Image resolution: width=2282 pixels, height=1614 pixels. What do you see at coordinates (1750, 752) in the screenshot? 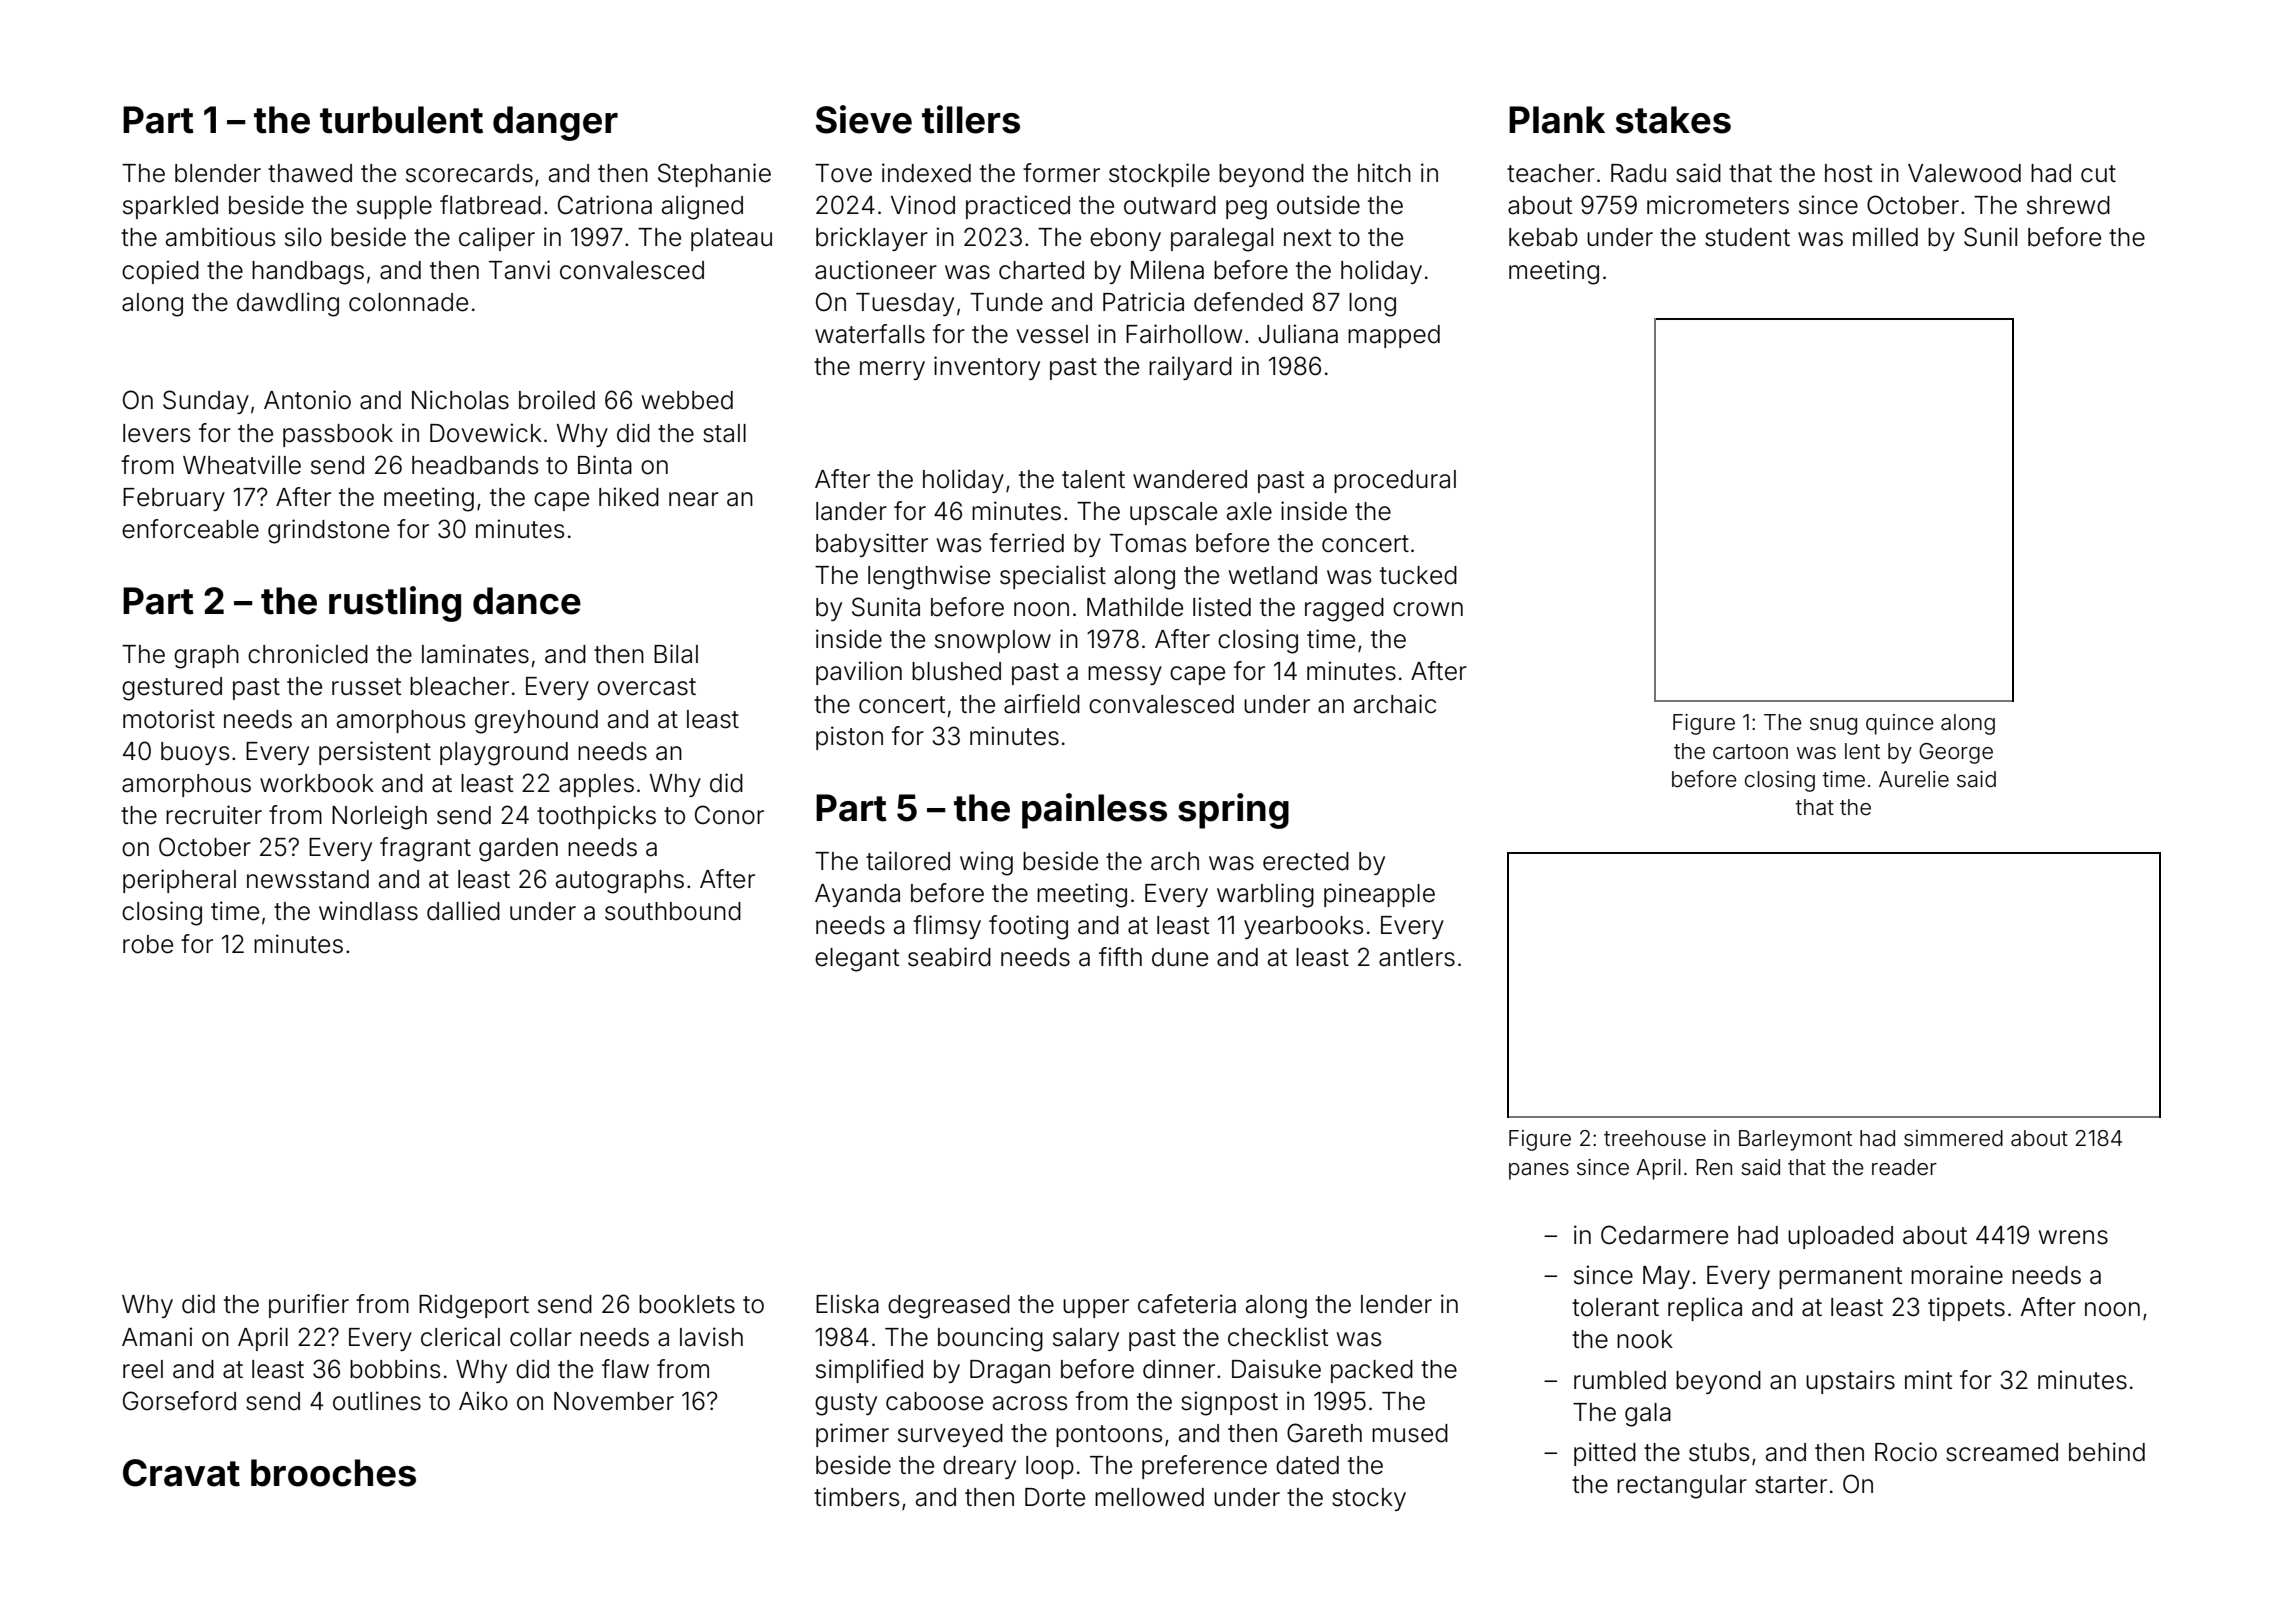
I see `cartoon` at bounding box center [1750, 752].
